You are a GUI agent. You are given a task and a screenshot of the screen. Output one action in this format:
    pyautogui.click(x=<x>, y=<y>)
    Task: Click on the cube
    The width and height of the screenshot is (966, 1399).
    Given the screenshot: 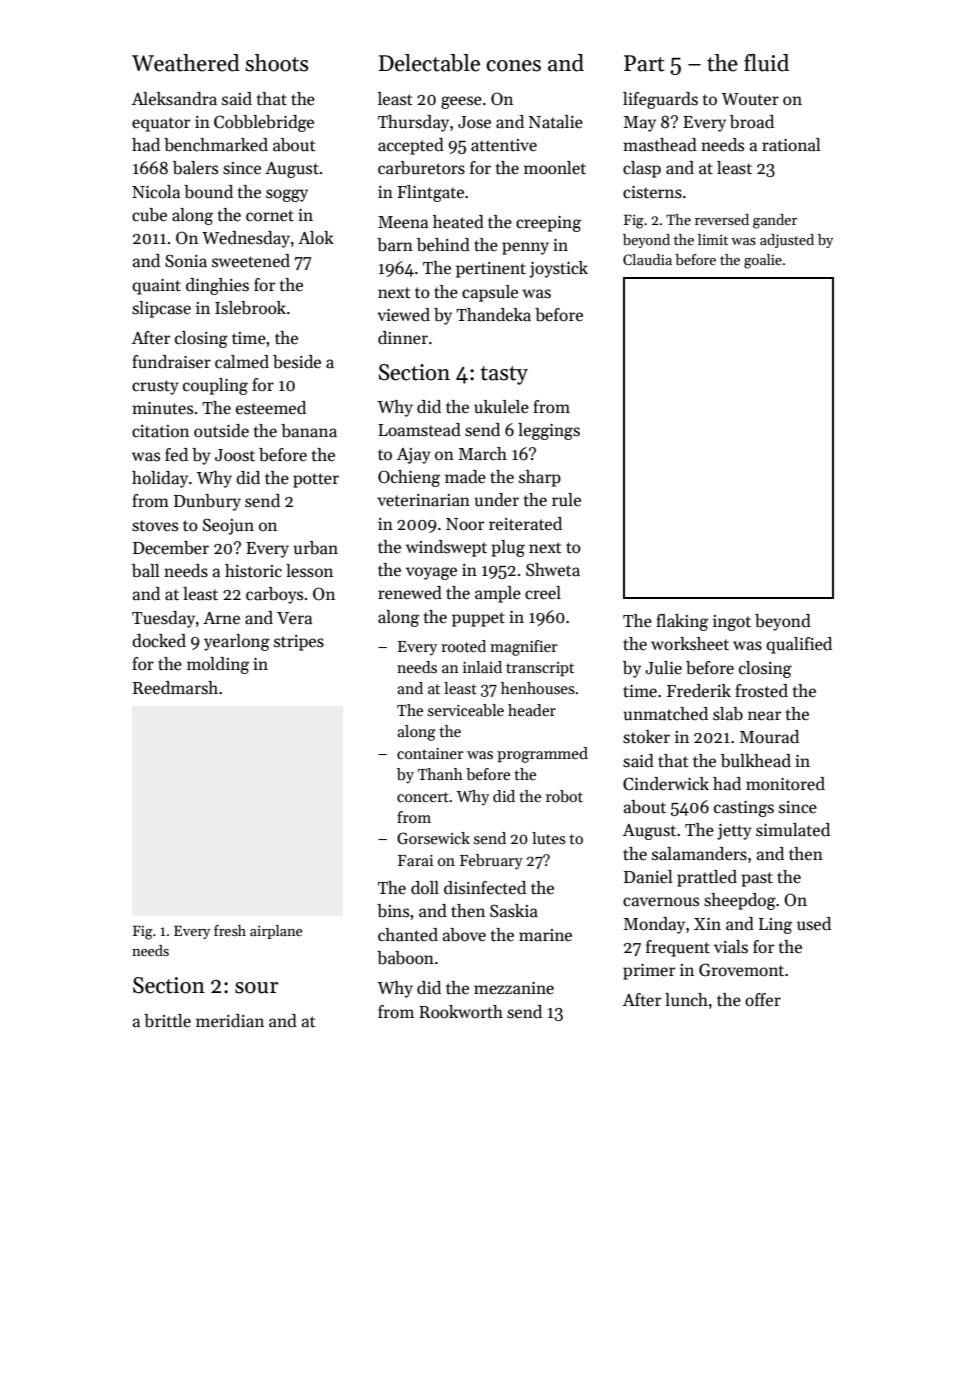 What is the action you would take?
    pyautogui.click(x=149, y=215)
